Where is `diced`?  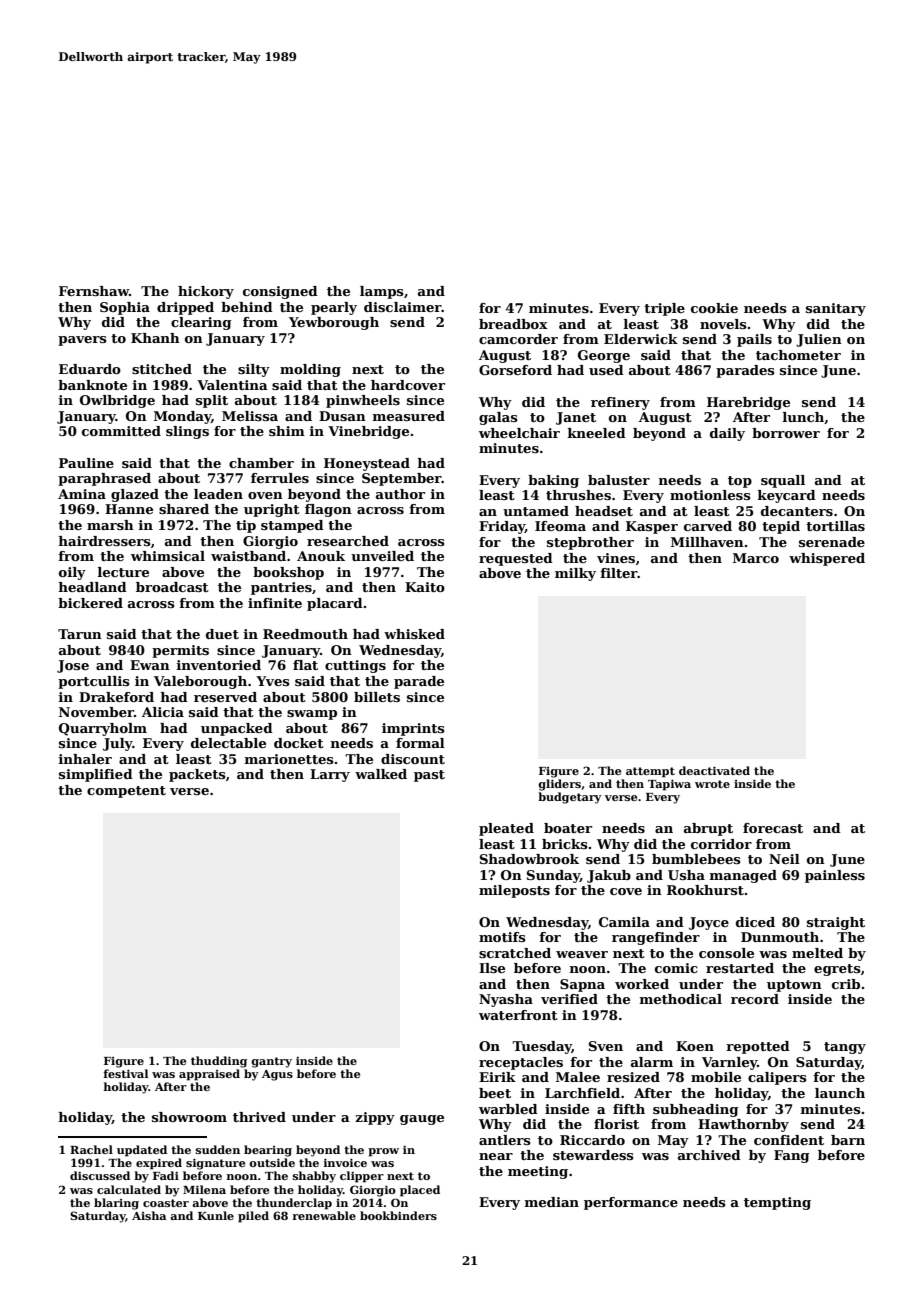
diced is located at coordinates (755, 922).
